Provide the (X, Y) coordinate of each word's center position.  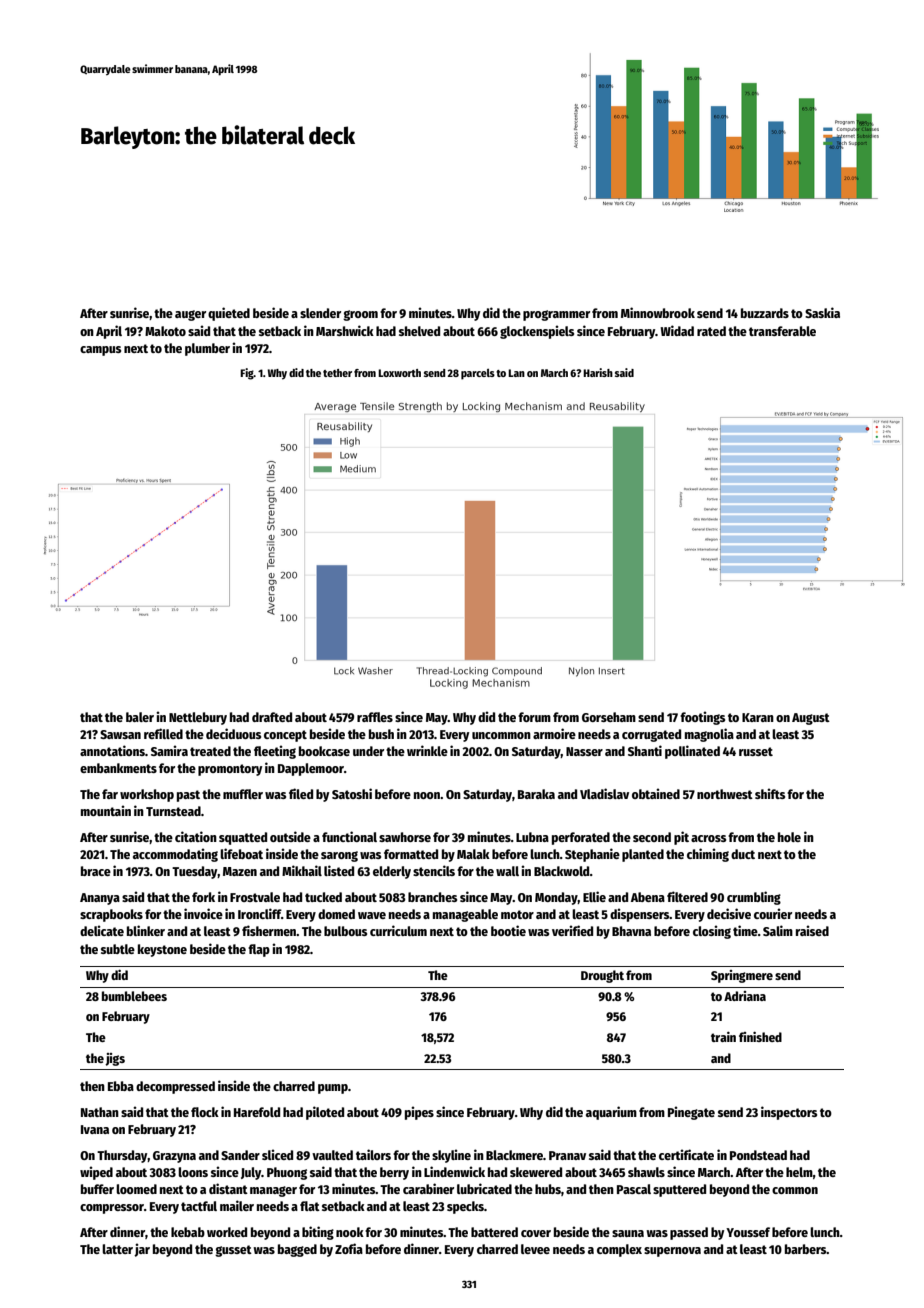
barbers (806, 1249)
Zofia (349, 1248)
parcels (478, 374)
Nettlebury (198, 718)
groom (360, 315)
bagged (297, 1250)
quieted (229, 314)
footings (702, 718)
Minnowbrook (658, 312)
